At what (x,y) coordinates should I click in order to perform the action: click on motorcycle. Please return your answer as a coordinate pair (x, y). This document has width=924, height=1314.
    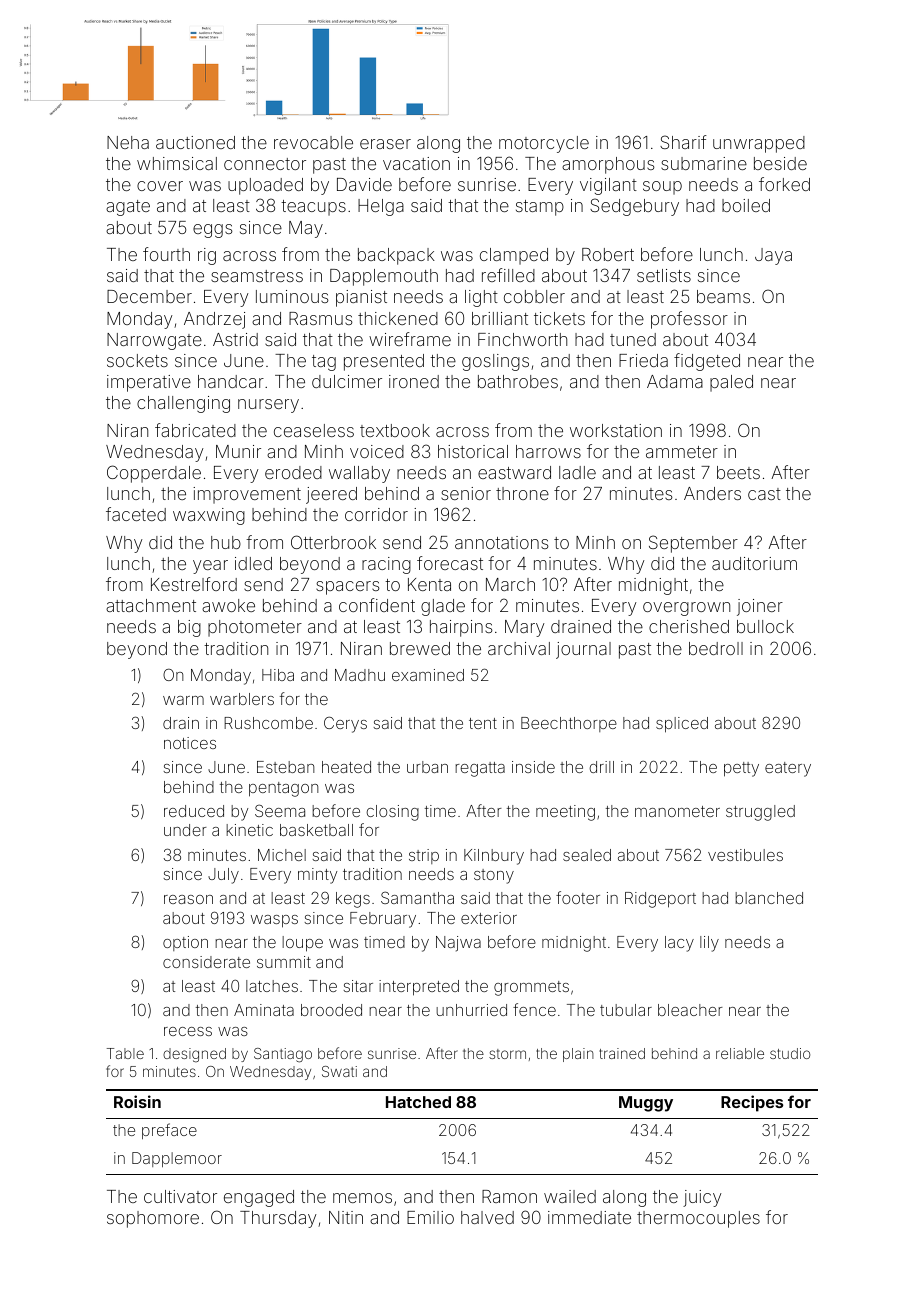
    Looking at the image, I should click on (544, 144).
